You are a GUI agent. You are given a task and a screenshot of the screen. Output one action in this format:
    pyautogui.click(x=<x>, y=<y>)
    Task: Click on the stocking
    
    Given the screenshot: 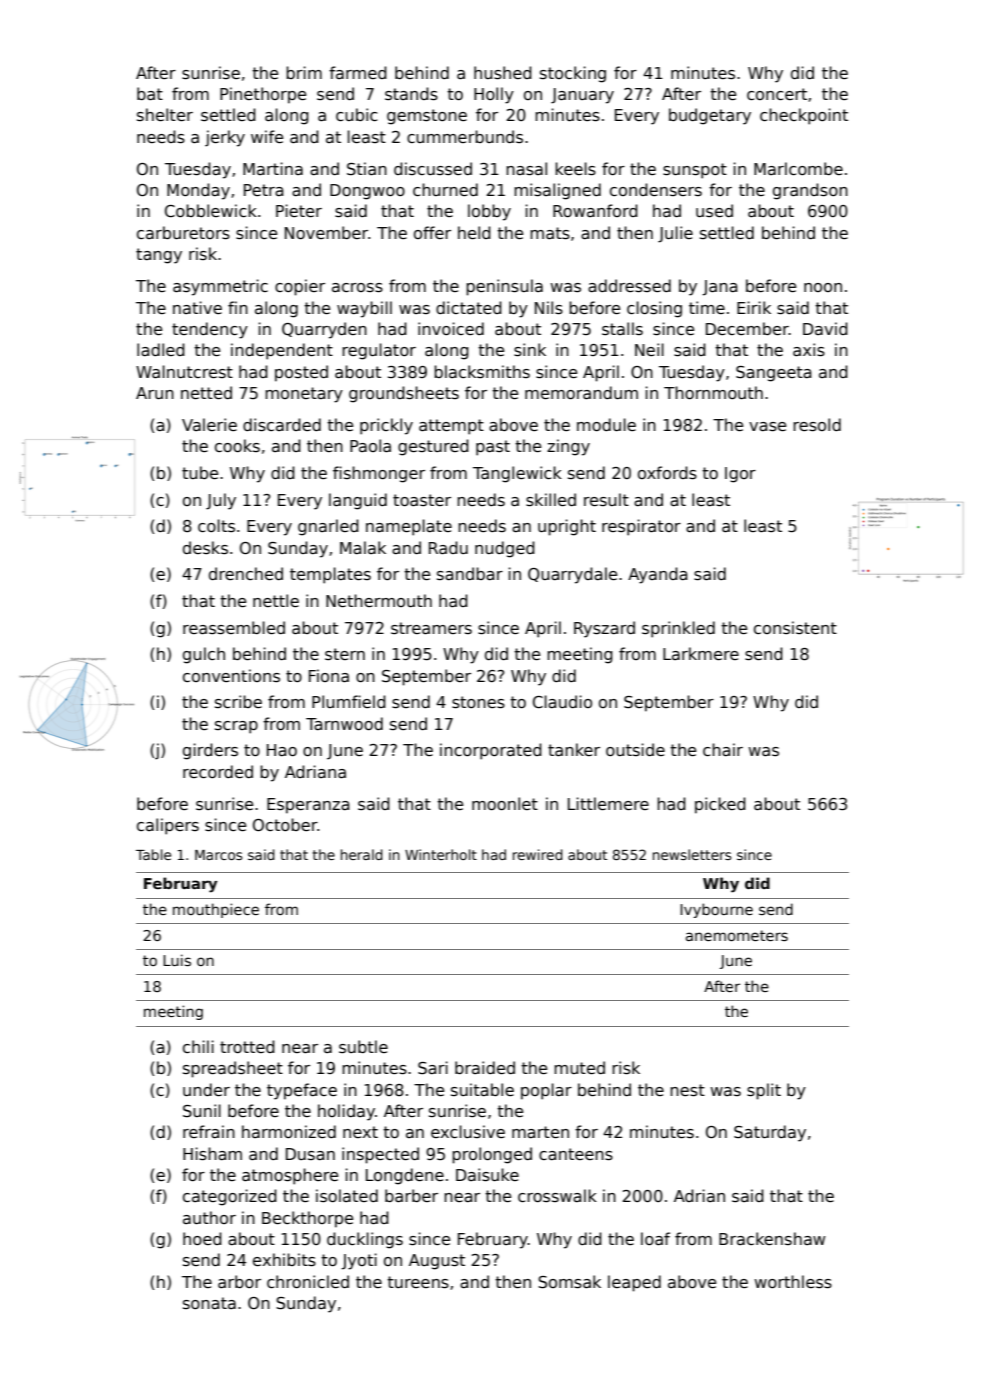 What is the action you would take?
    pyautogui.click(x=573, y=74)
